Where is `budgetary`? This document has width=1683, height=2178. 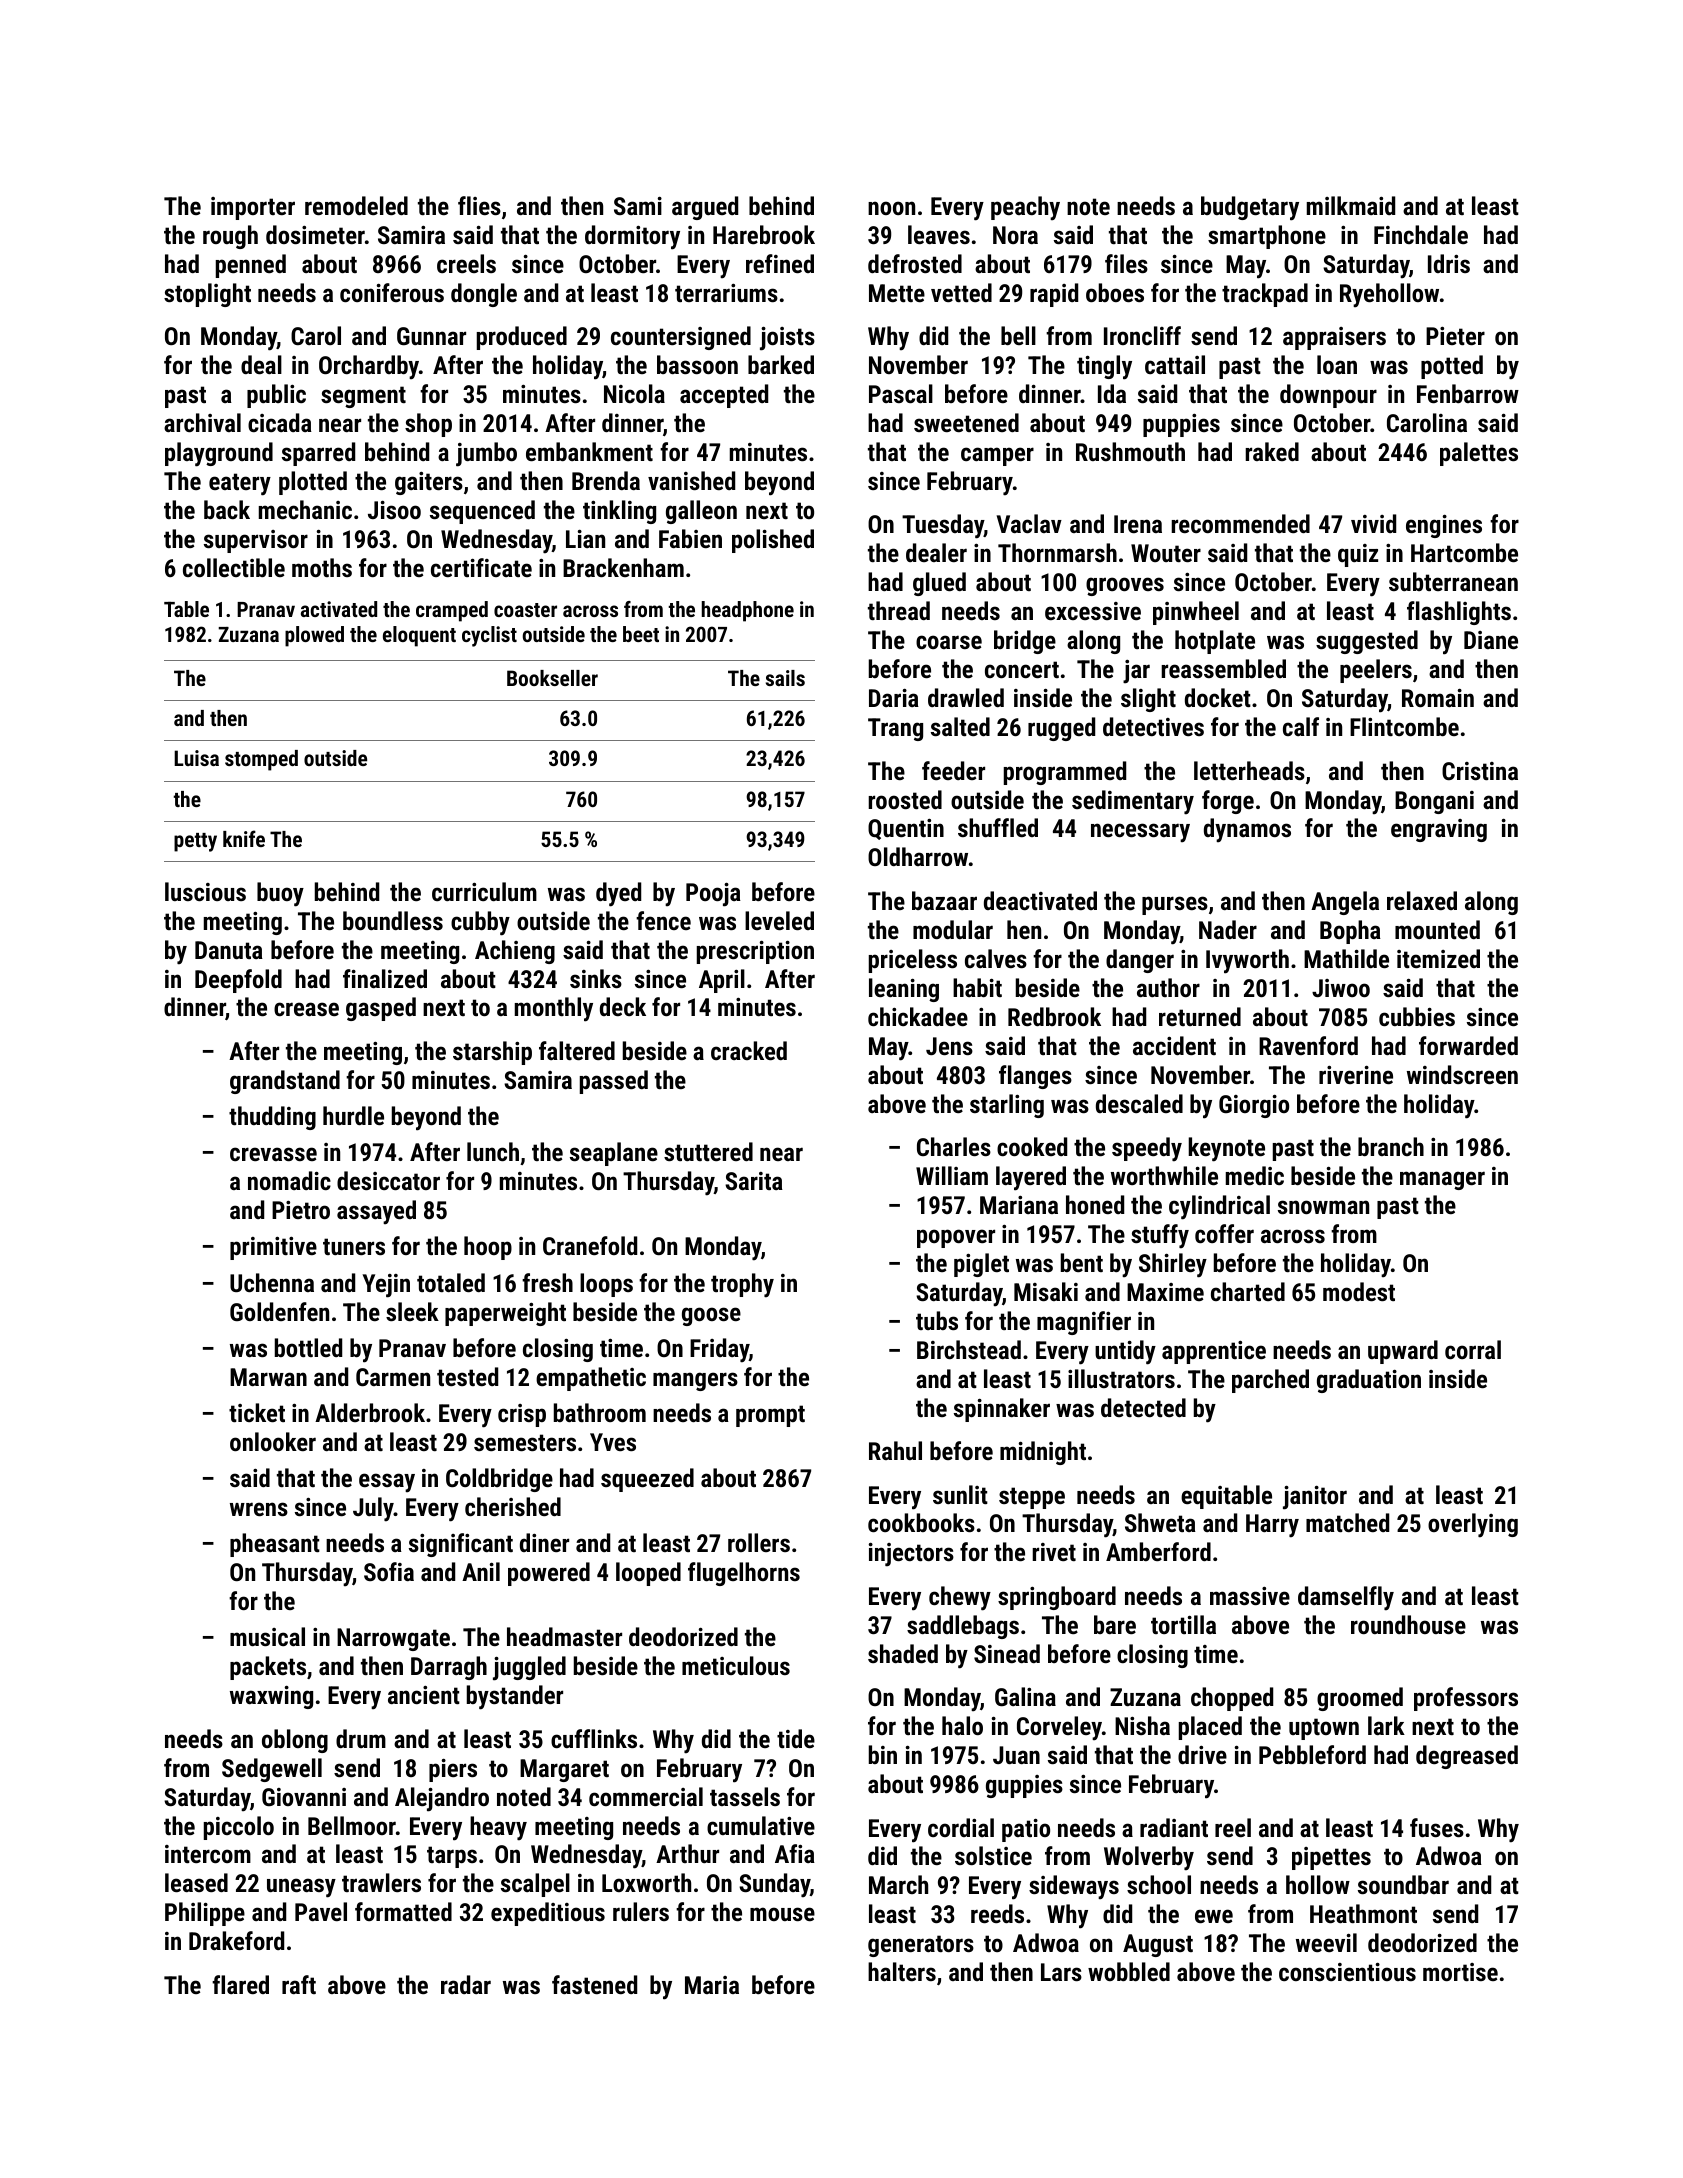
budgetary is located at coordinates (1250, 208).
